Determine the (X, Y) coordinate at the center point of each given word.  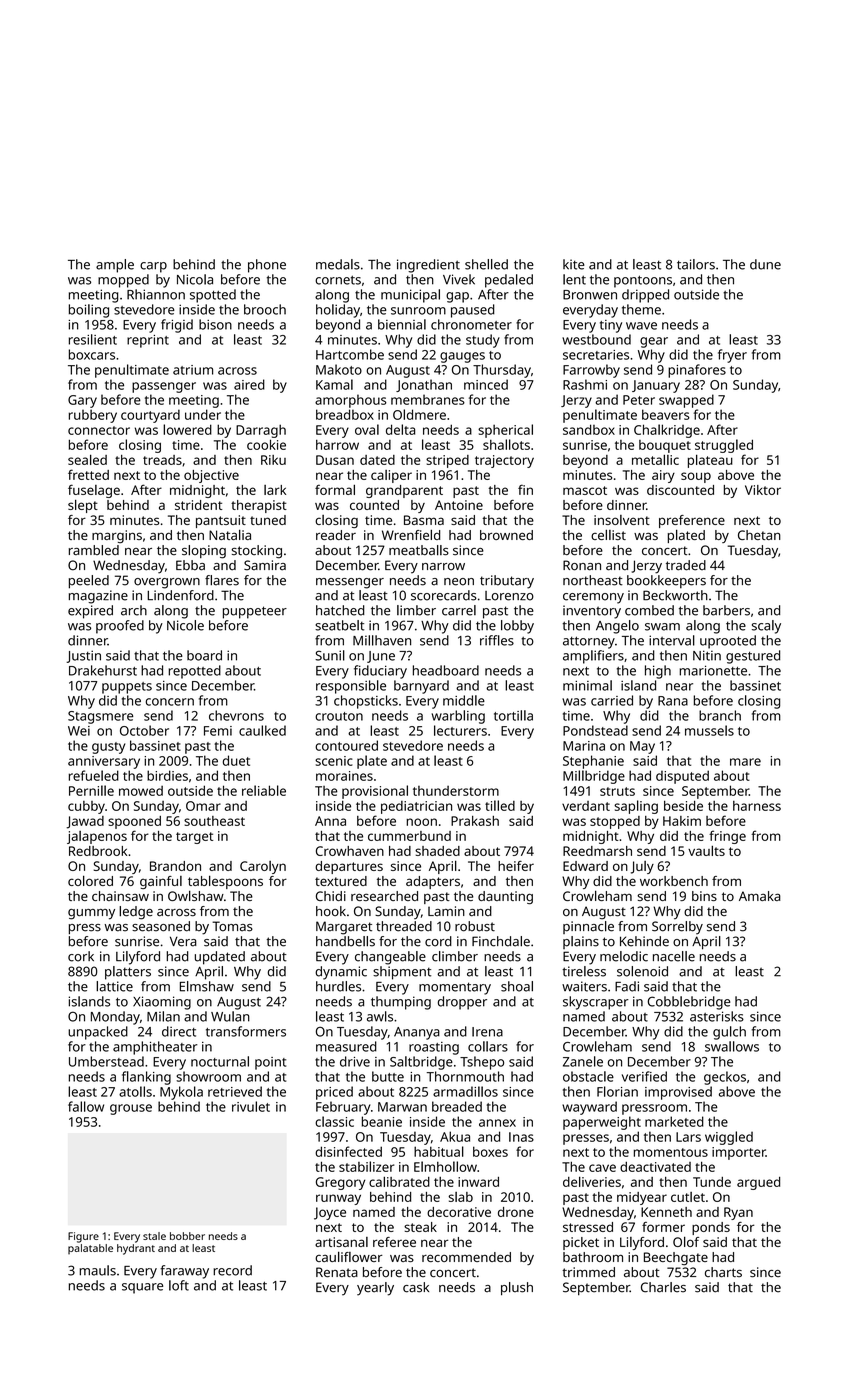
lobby (517, 627)
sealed (87, 459)
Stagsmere (100, 717)
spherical (505, 431)
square (142, 1288)
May (642, 747)
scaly (766, 627)
